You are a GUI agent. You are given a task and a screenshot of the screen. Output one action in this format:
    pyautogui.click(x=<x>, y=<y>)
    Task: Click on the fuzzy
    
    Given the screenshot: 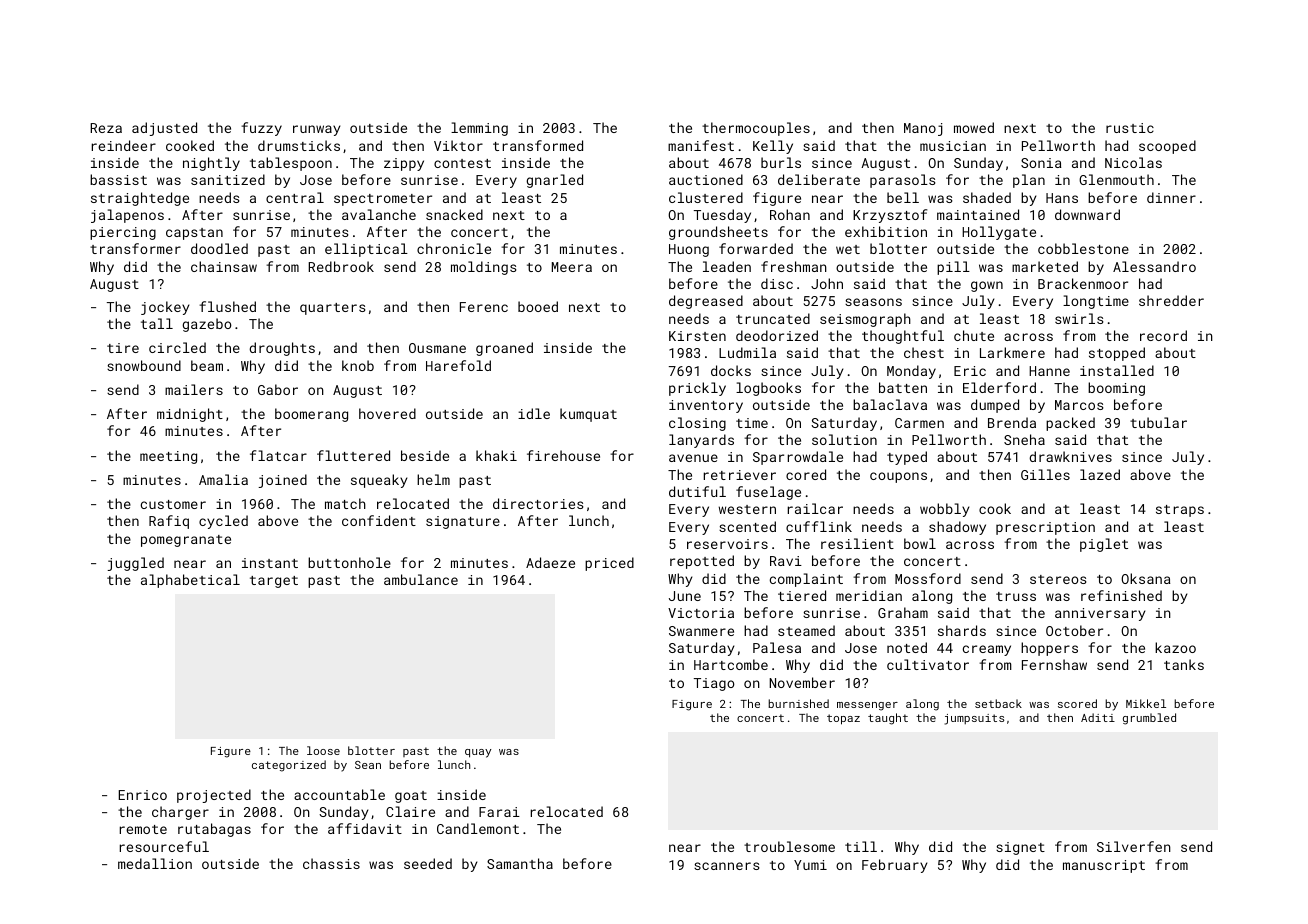 What is the action you would take?
    pyautogui.click(x=261, y=129)
